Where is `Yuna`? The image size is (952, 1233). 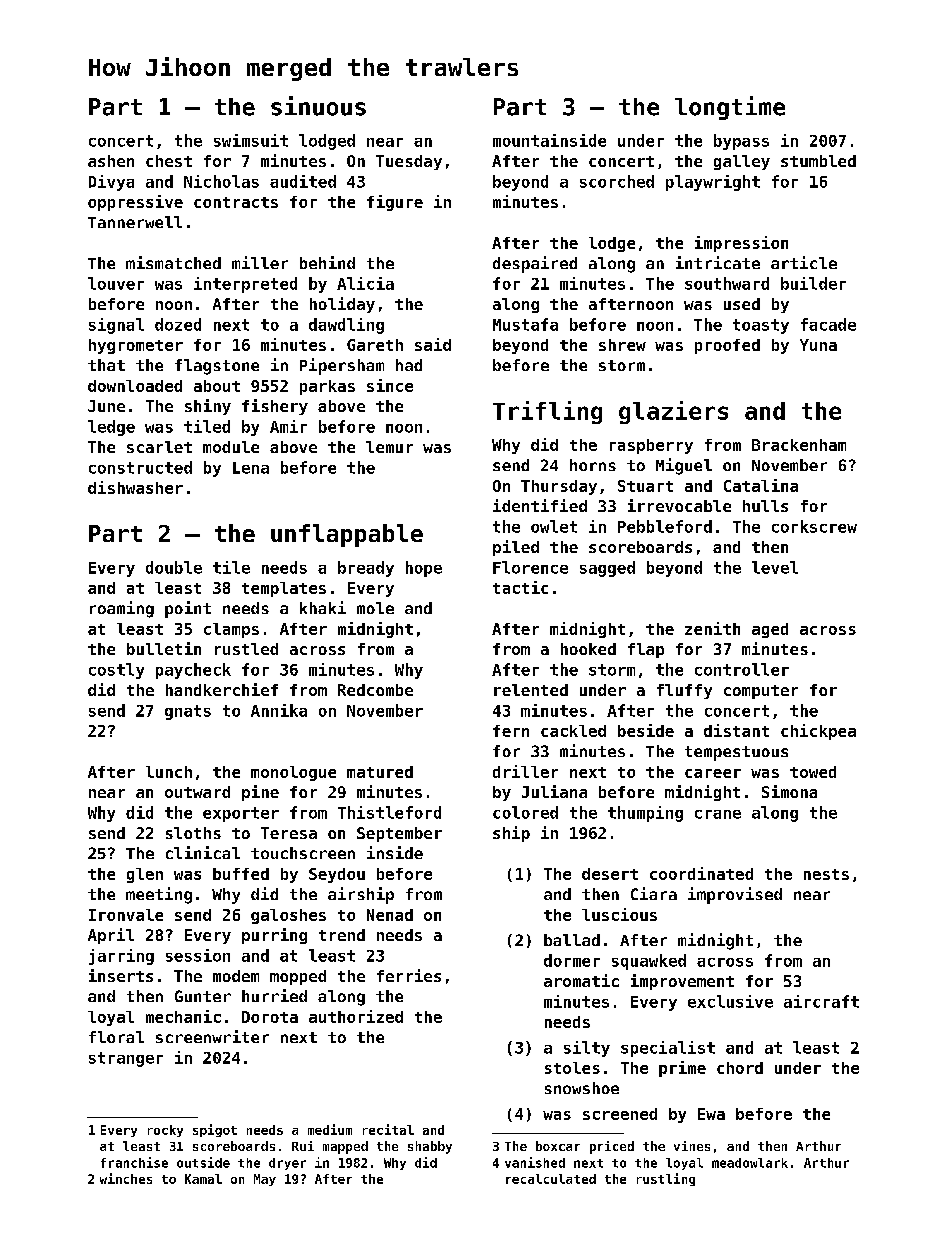
Yuna is located at coordinates (818, 345).
